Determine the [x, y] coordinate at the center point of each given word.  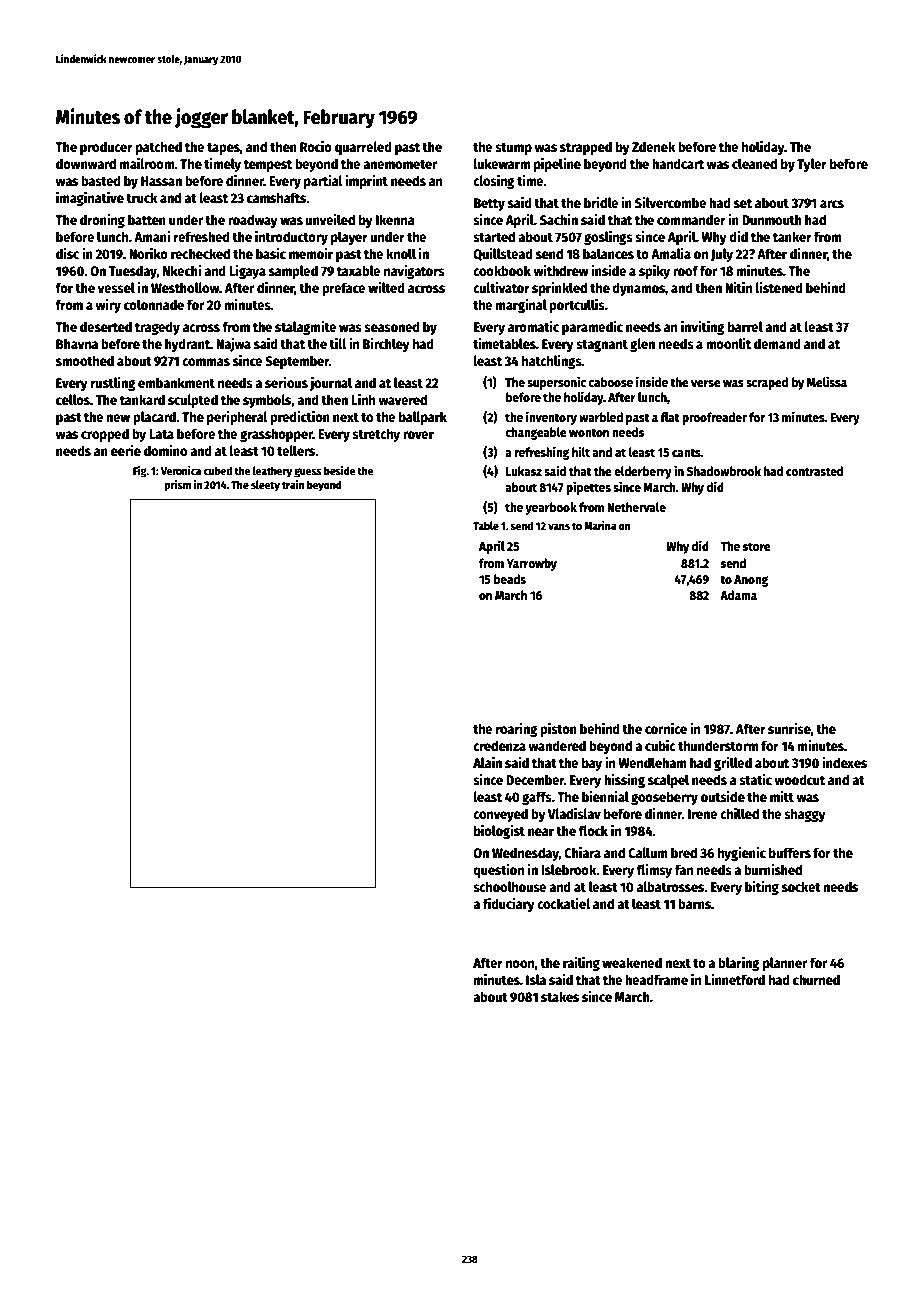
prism [177, 486]
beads [510, 579]
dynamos [638, 289]
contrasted [814, 471]
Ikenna [395, 219]
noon [520, 964]
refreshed [202, 236]
